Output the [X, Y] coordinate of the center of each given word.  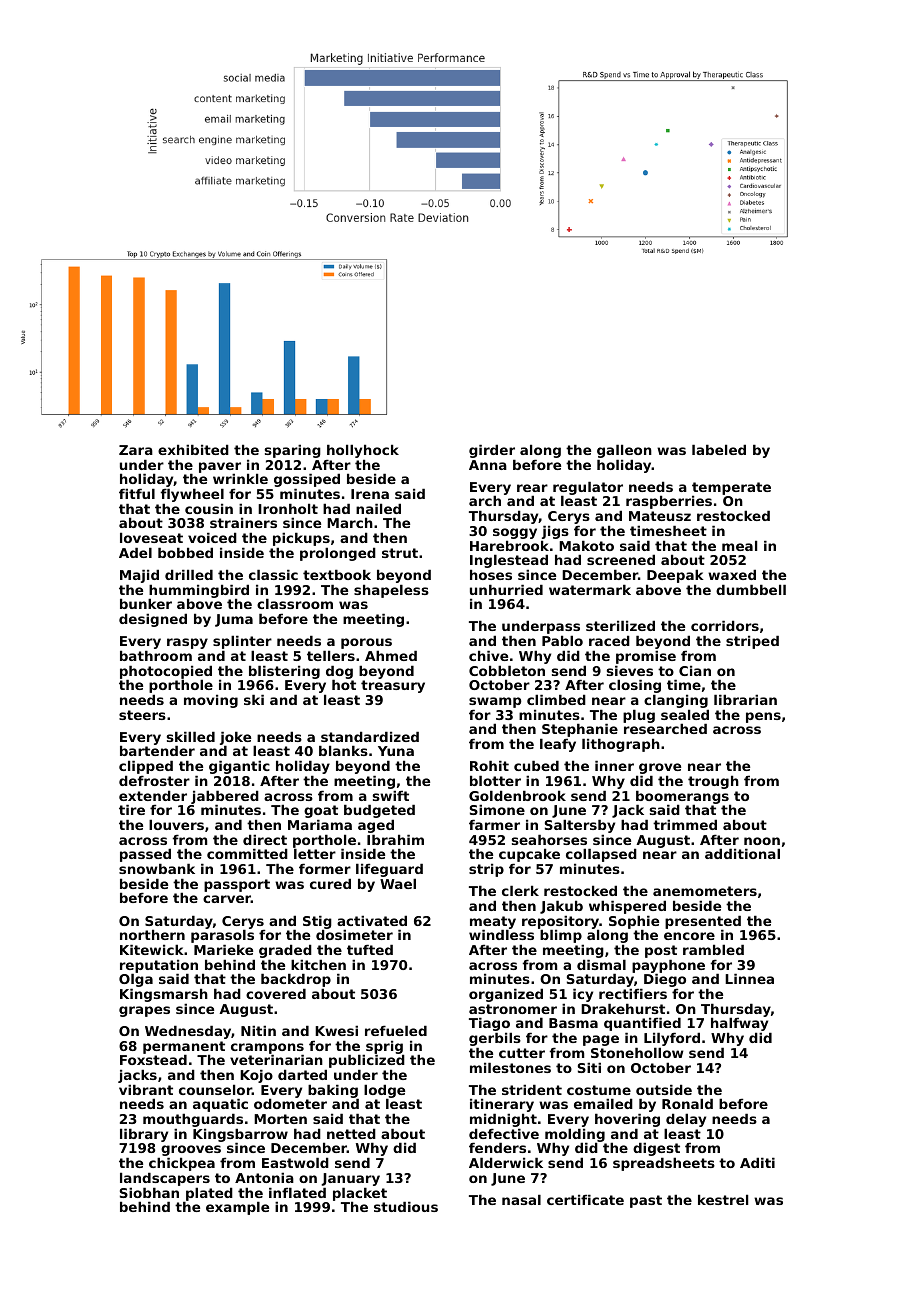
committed [247, 853]
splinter [242, 642]
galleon [624, 451]
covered [276, 993]
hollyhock [363, 451]
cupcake [529, 855]
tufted [370, 949]
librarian [745, 699]
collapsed [601, 855]
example [237, 1208]
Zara [136, 450]
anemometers [705, 891]
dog [339, 672]
